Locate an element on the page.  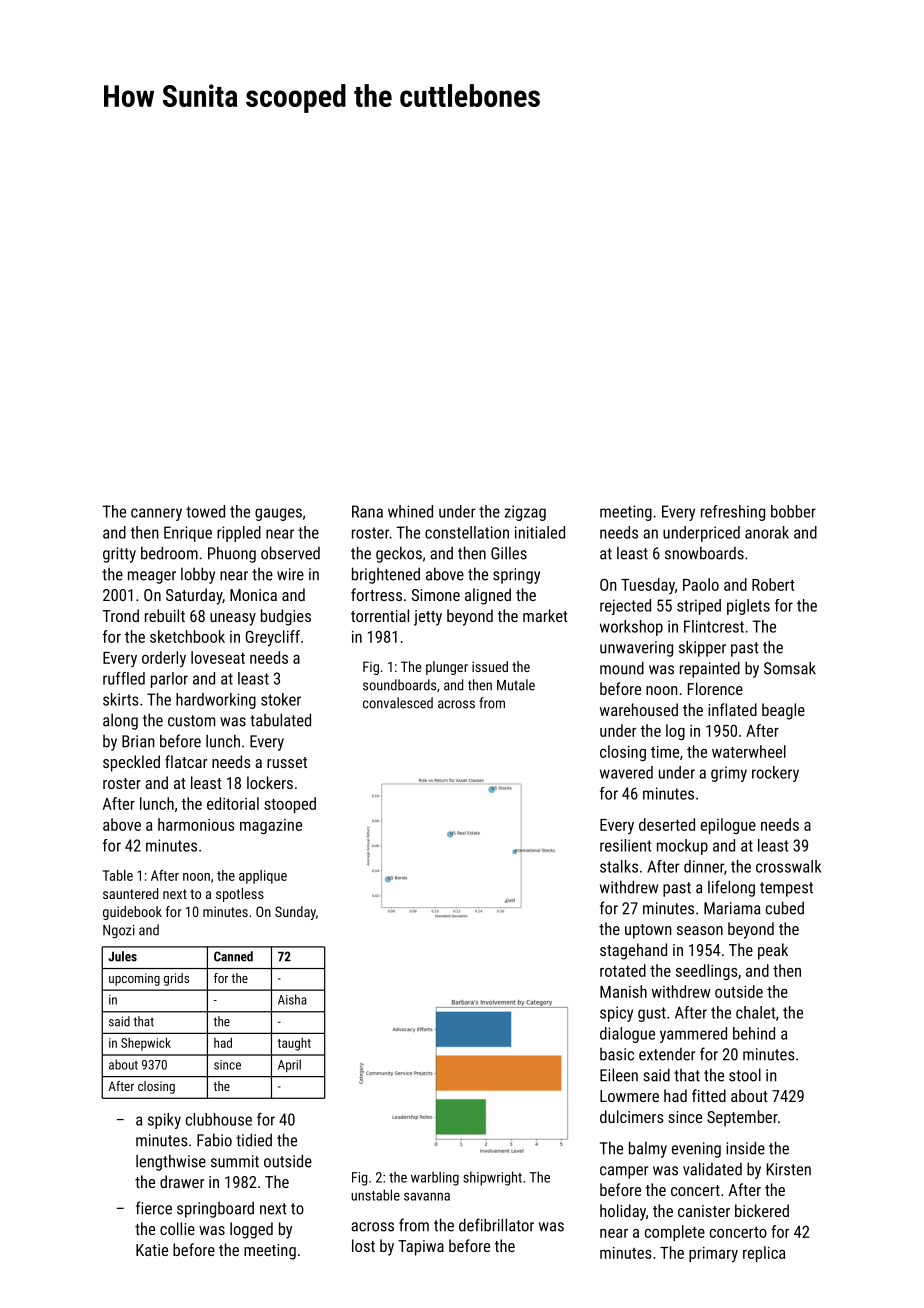
Trond is located at coordinates (121, 615).
